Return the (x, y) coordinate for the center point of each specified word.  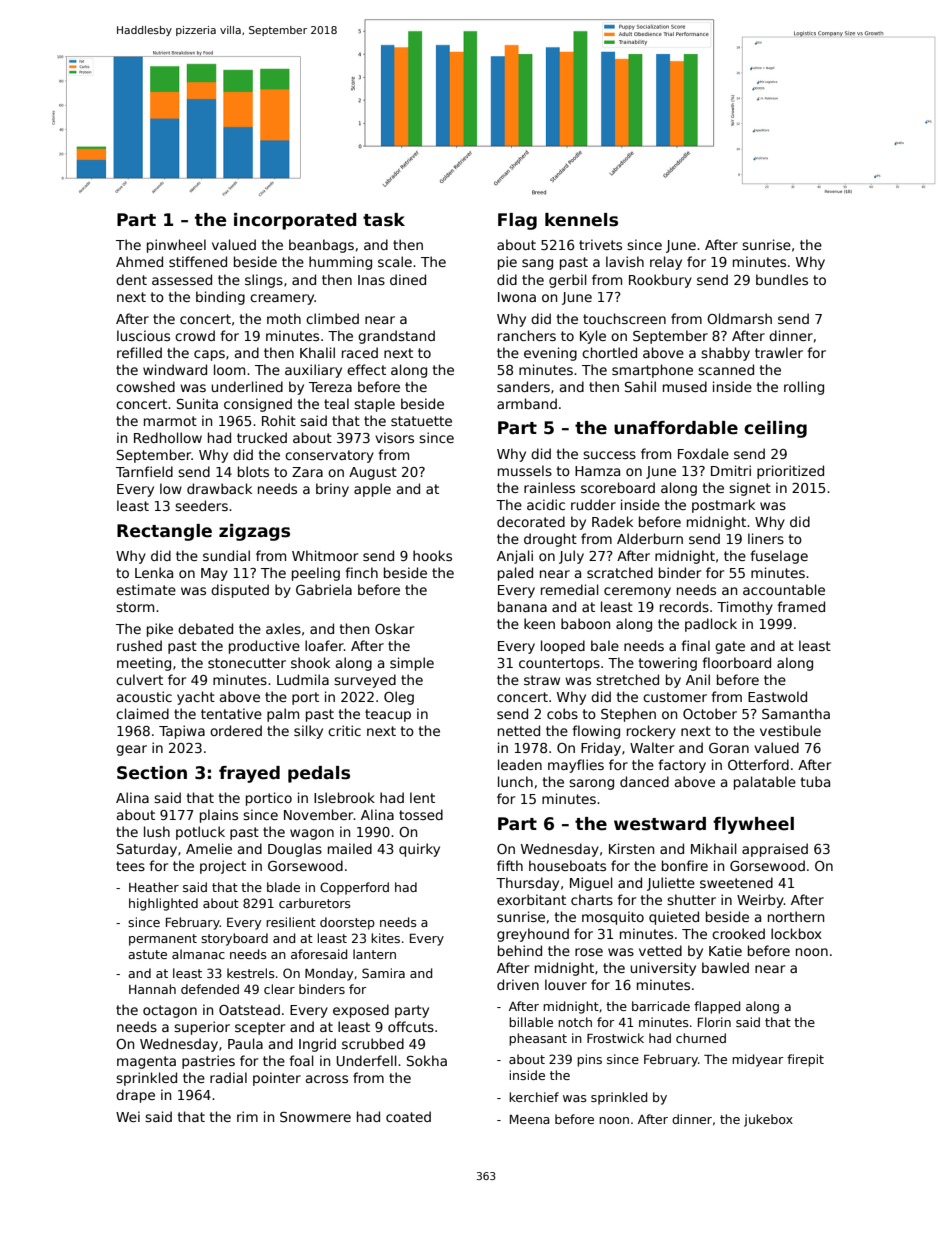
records (684, 606)
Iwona (517, 297)
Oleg (399, 698)
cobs (562, 713)
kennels (581, 220)
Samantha (796, 713)
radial (228, 1077)
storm (135, 607)
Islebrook (344, 797)
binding (220, 298)
